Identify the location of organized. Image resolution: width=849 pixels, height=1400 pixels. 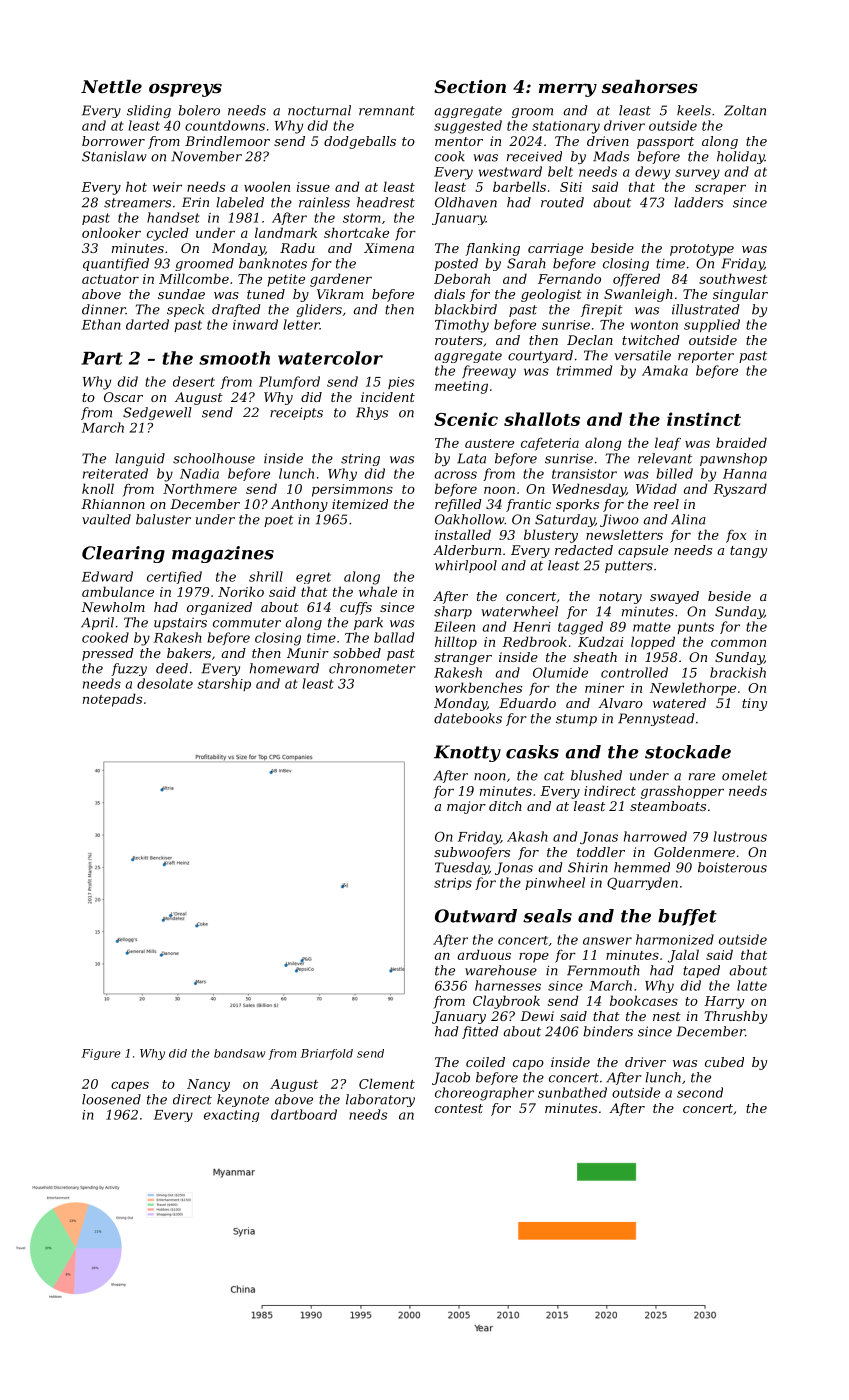
(219, 608).
